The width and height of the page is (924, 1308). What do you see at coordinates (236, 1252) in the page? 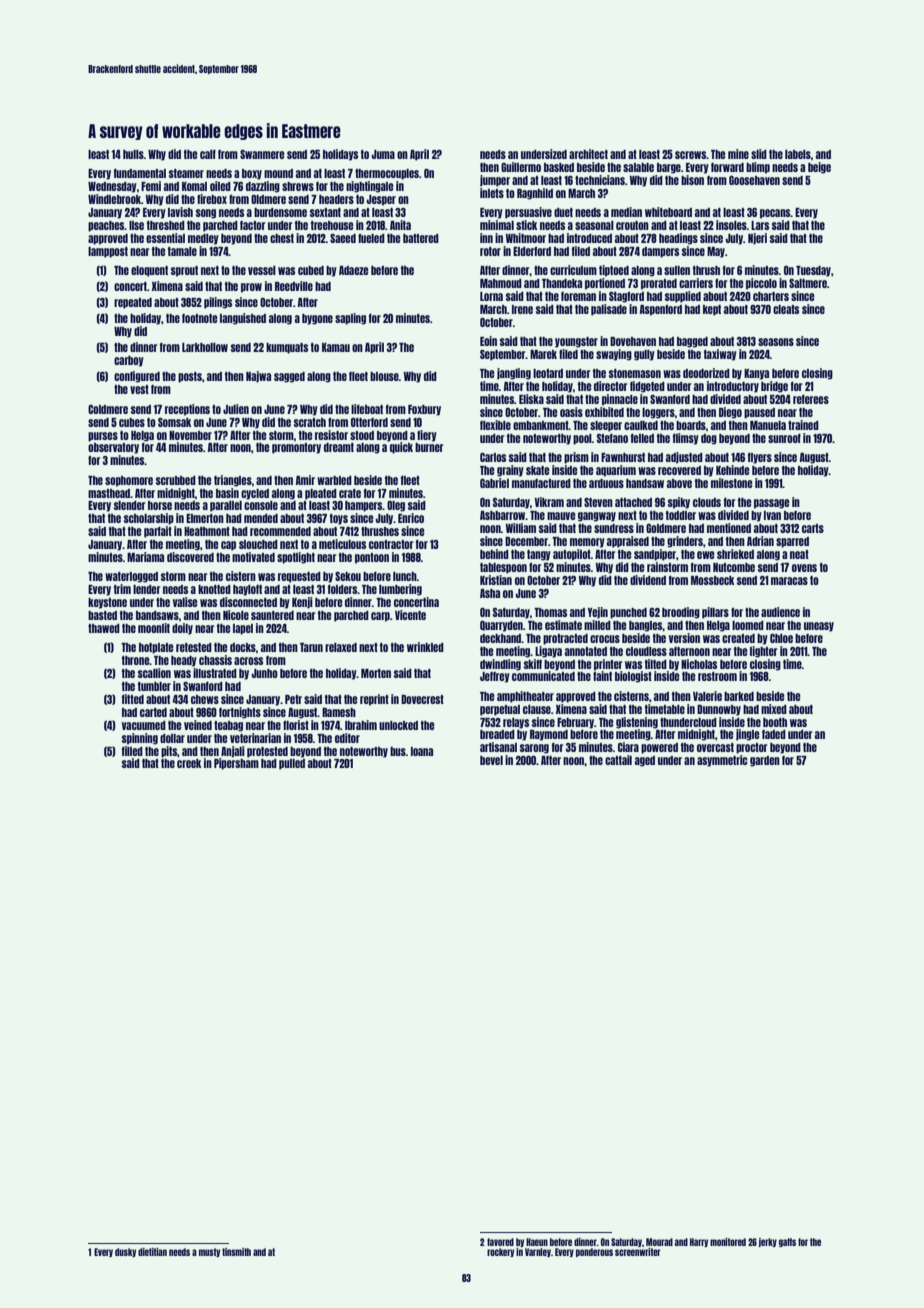
I see `tinsmith` at bounding box center [236, 1252].
